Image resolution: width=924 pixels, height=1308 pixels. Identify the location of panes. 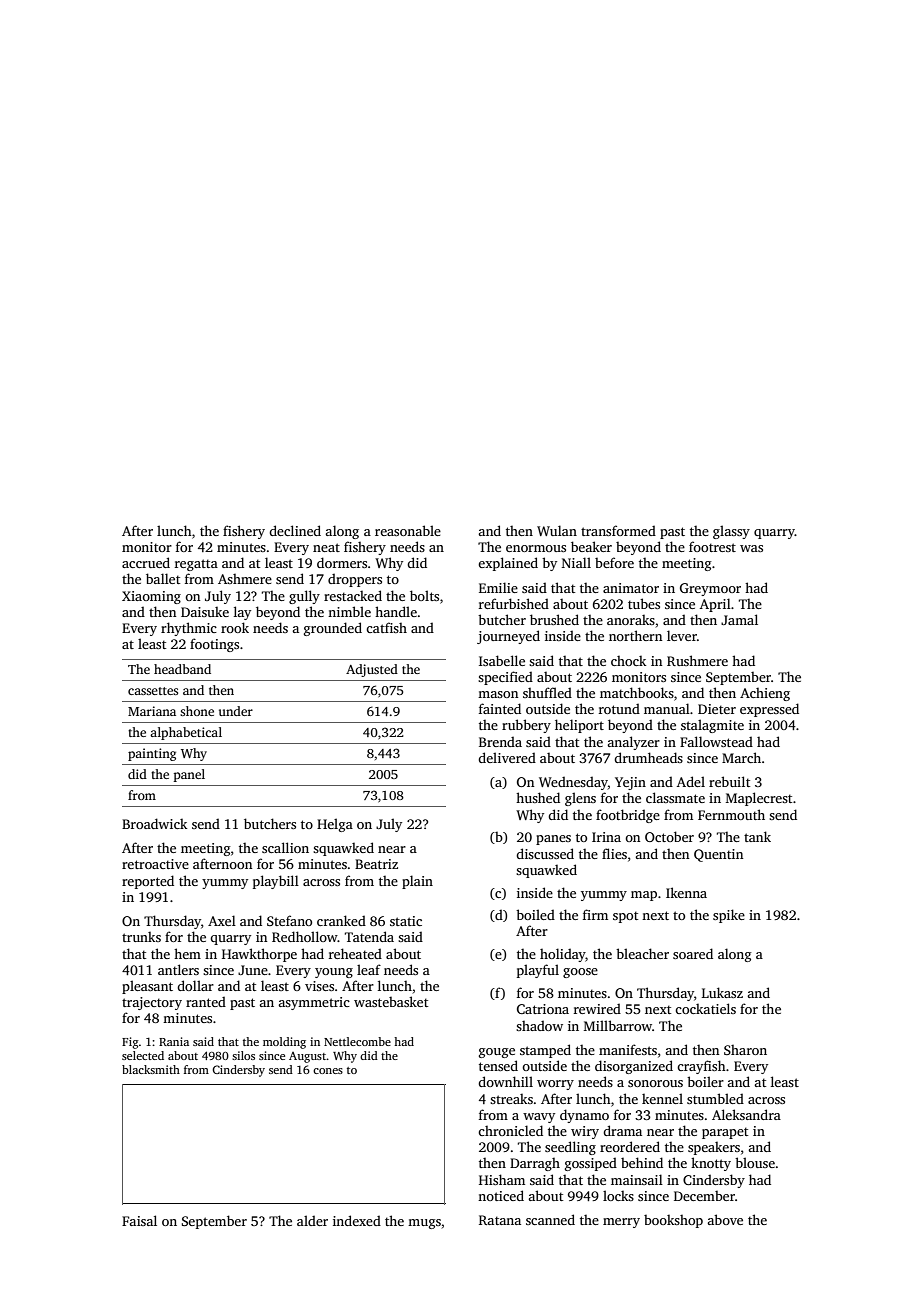
(553, 840).
